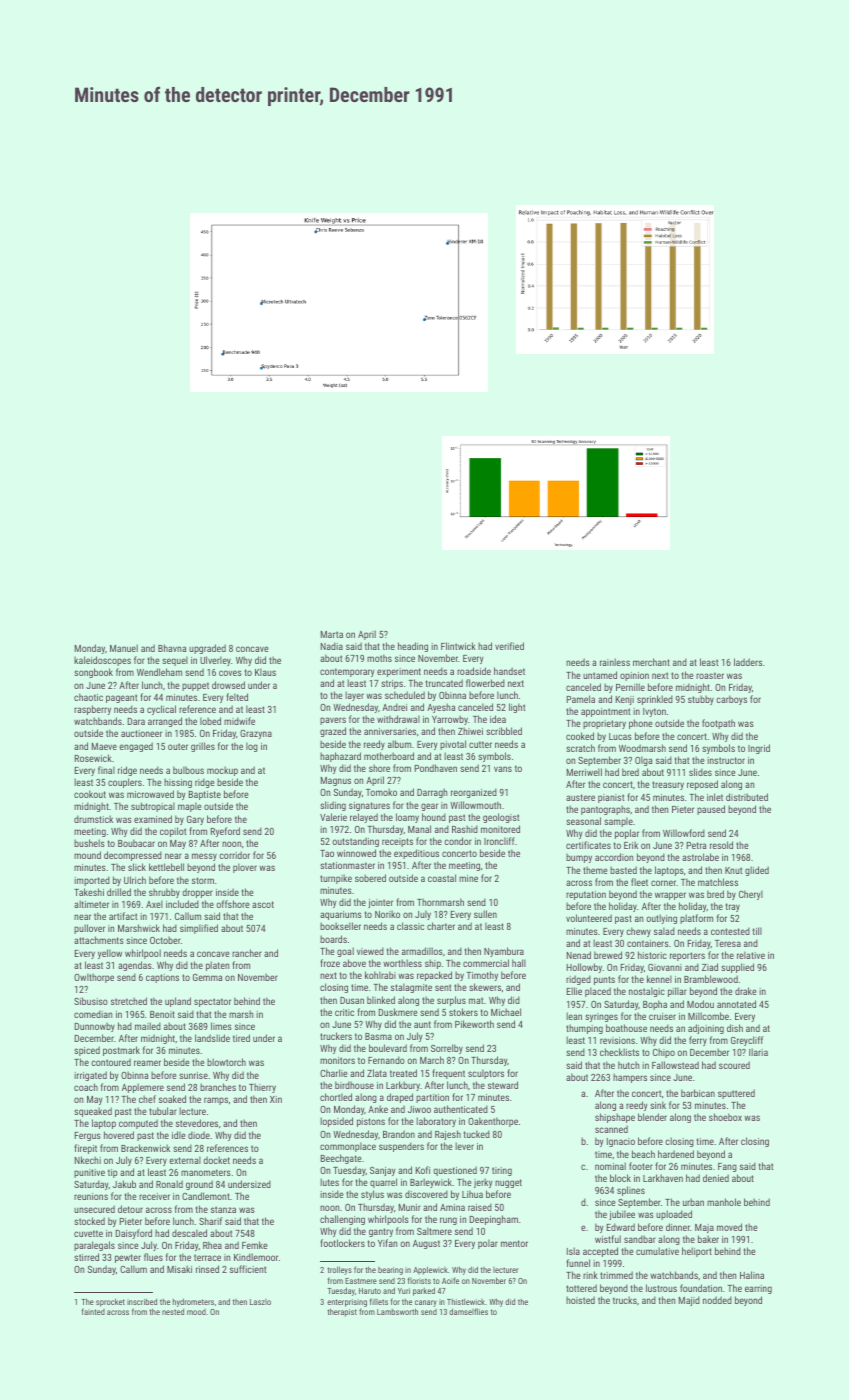  I want to click on Maeve, so click(104, 746).
